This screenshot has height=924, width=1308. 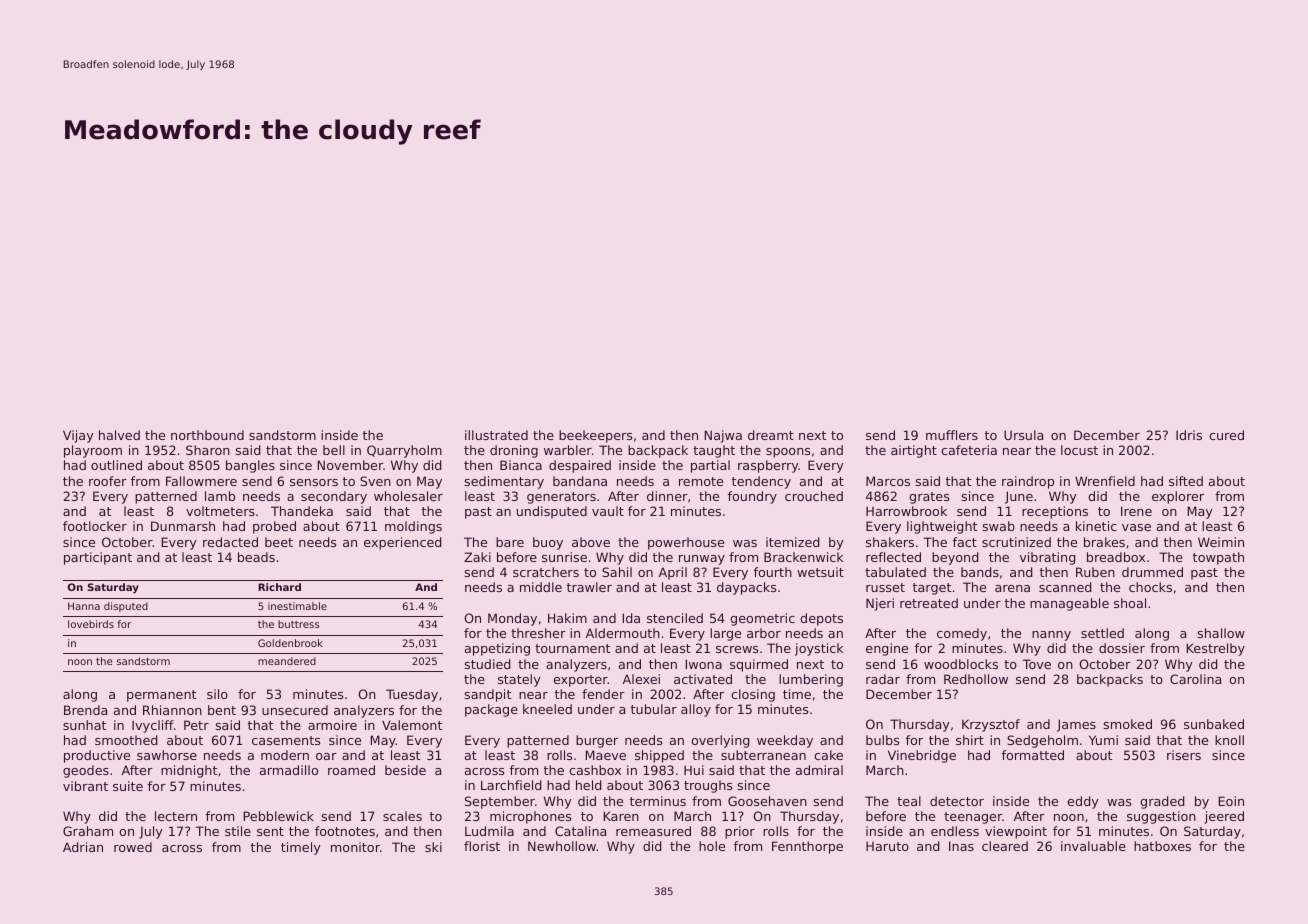 I want to click on runway, so click(x=702, y=560).
